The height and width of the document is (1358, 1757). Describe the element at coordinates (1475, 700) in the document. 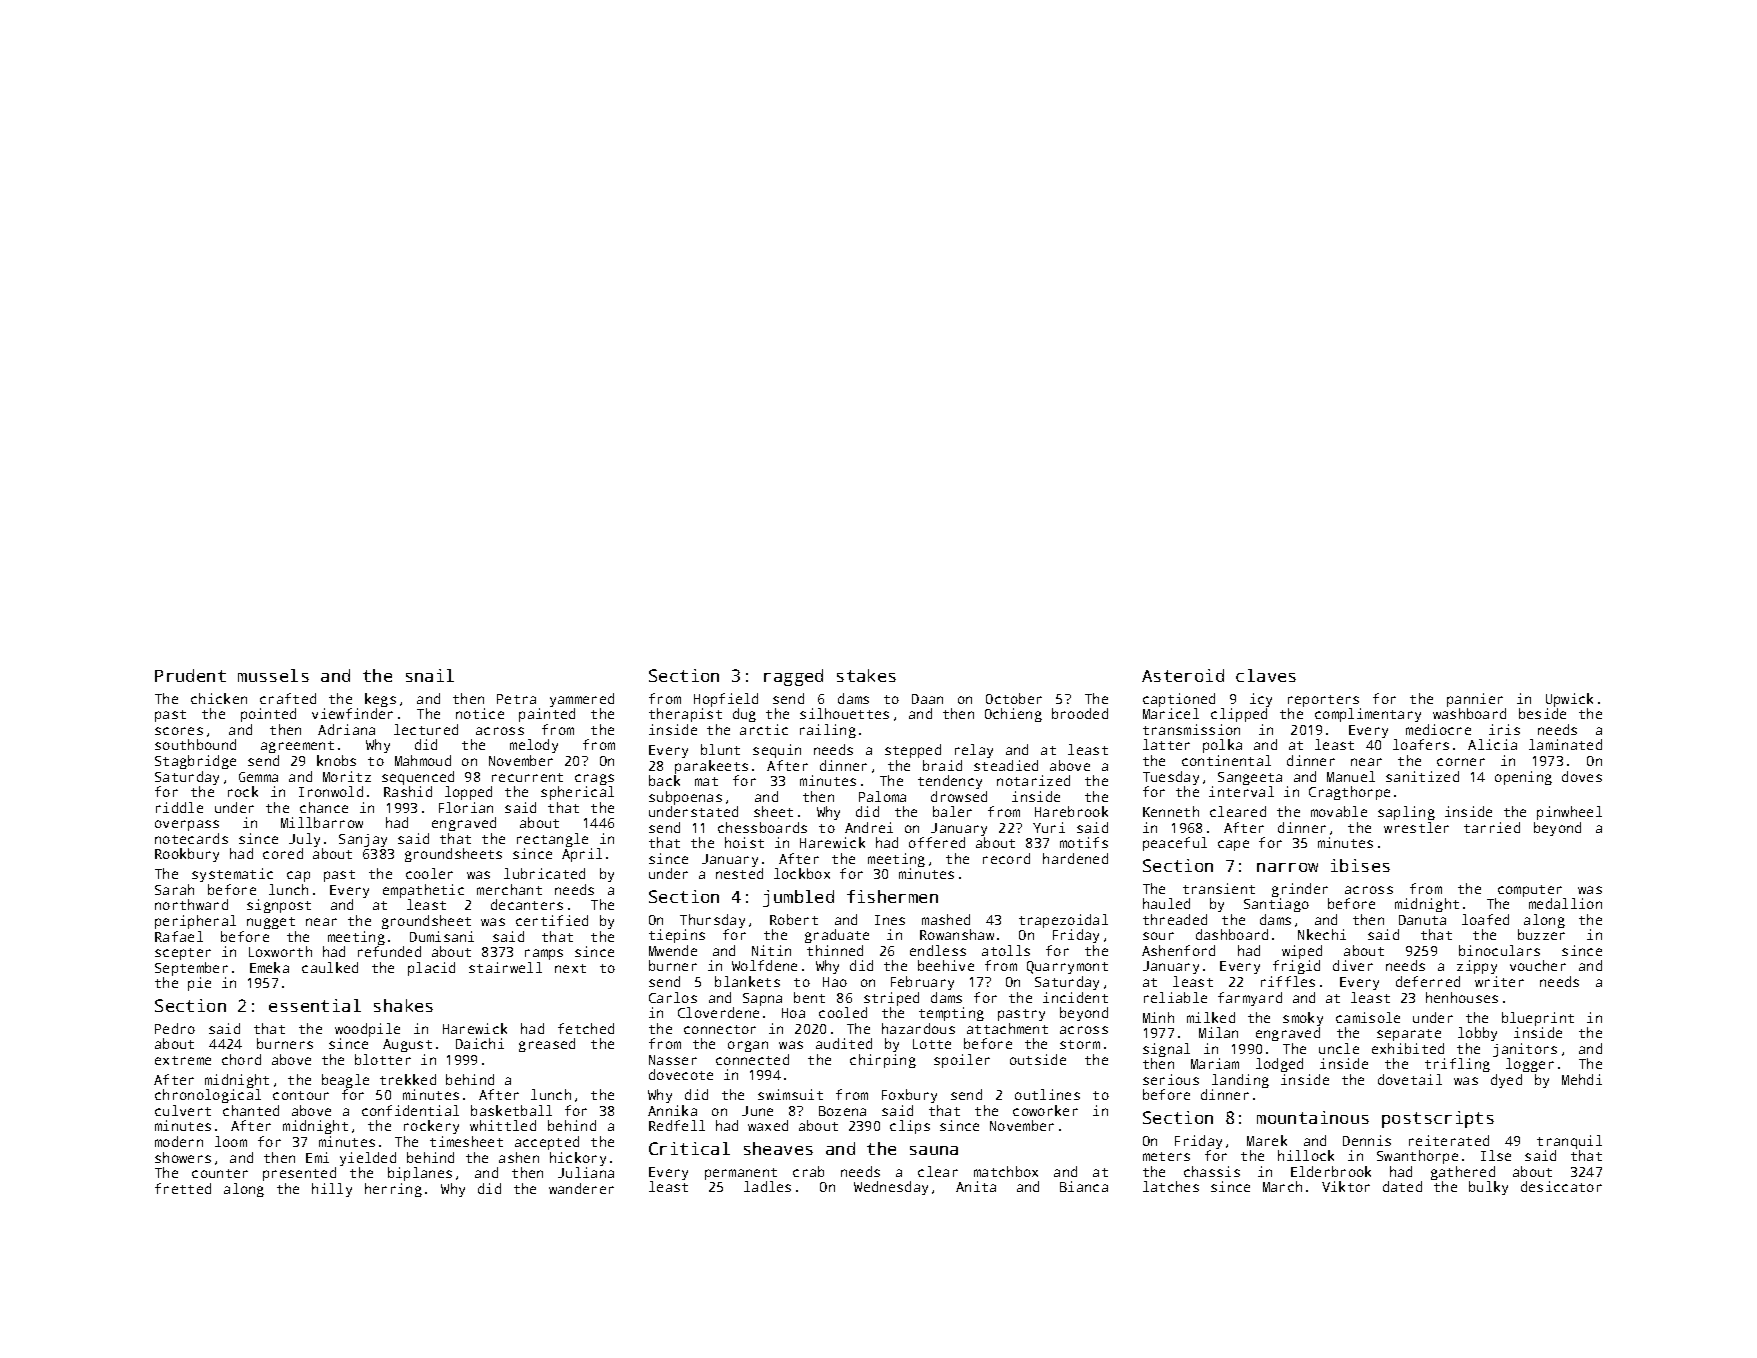

I see `pannier` at that location.
